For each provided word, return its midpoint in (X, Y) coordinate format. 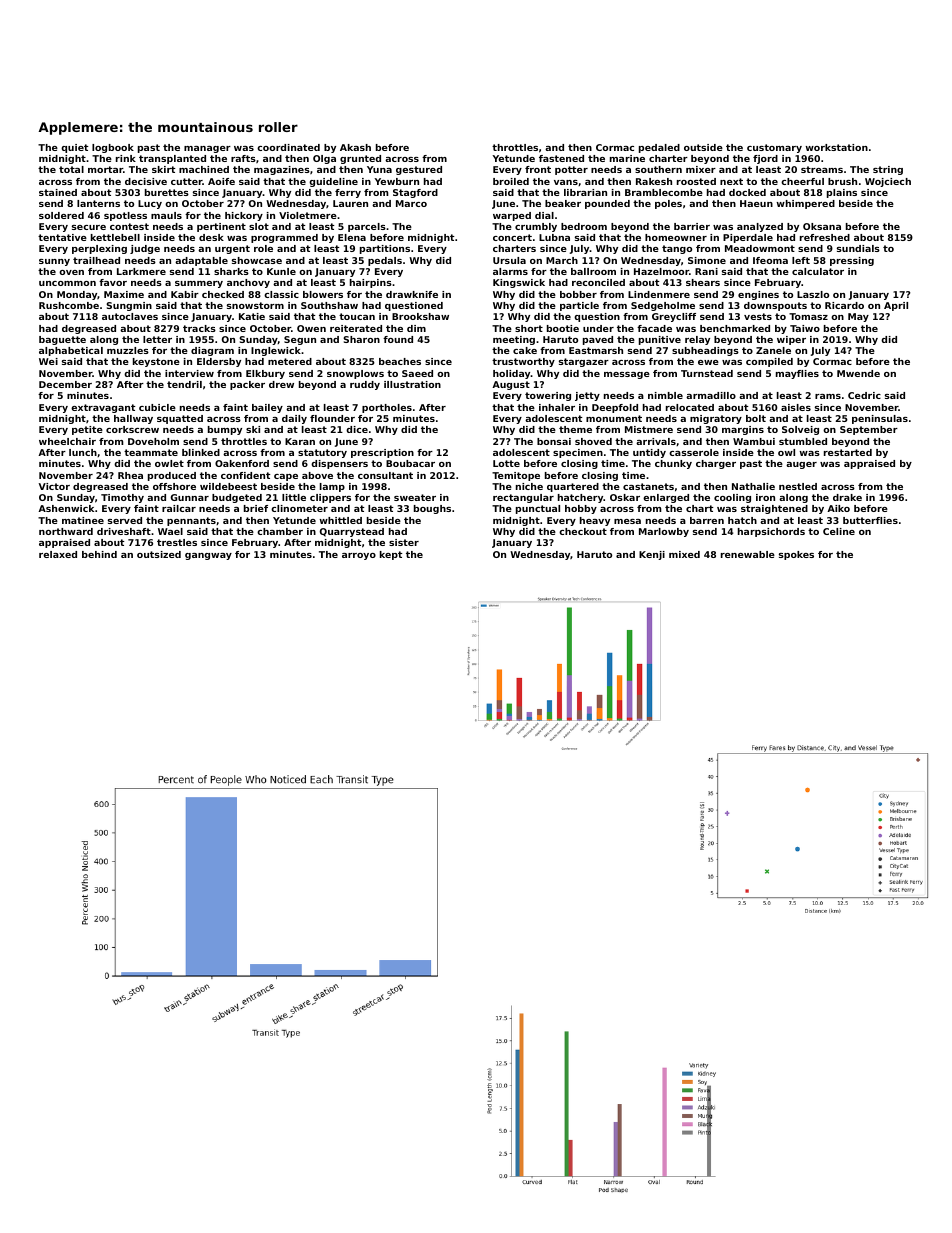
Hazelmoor (661, 271)
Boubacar (410, 463)
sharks (231, 271)
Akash (355, 147)
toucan (357, 316)
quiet (75, 148)
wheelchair (67, 441)
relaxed (58, 554)
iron (765, 497)
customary (774, 148)
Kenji (652, 555)
